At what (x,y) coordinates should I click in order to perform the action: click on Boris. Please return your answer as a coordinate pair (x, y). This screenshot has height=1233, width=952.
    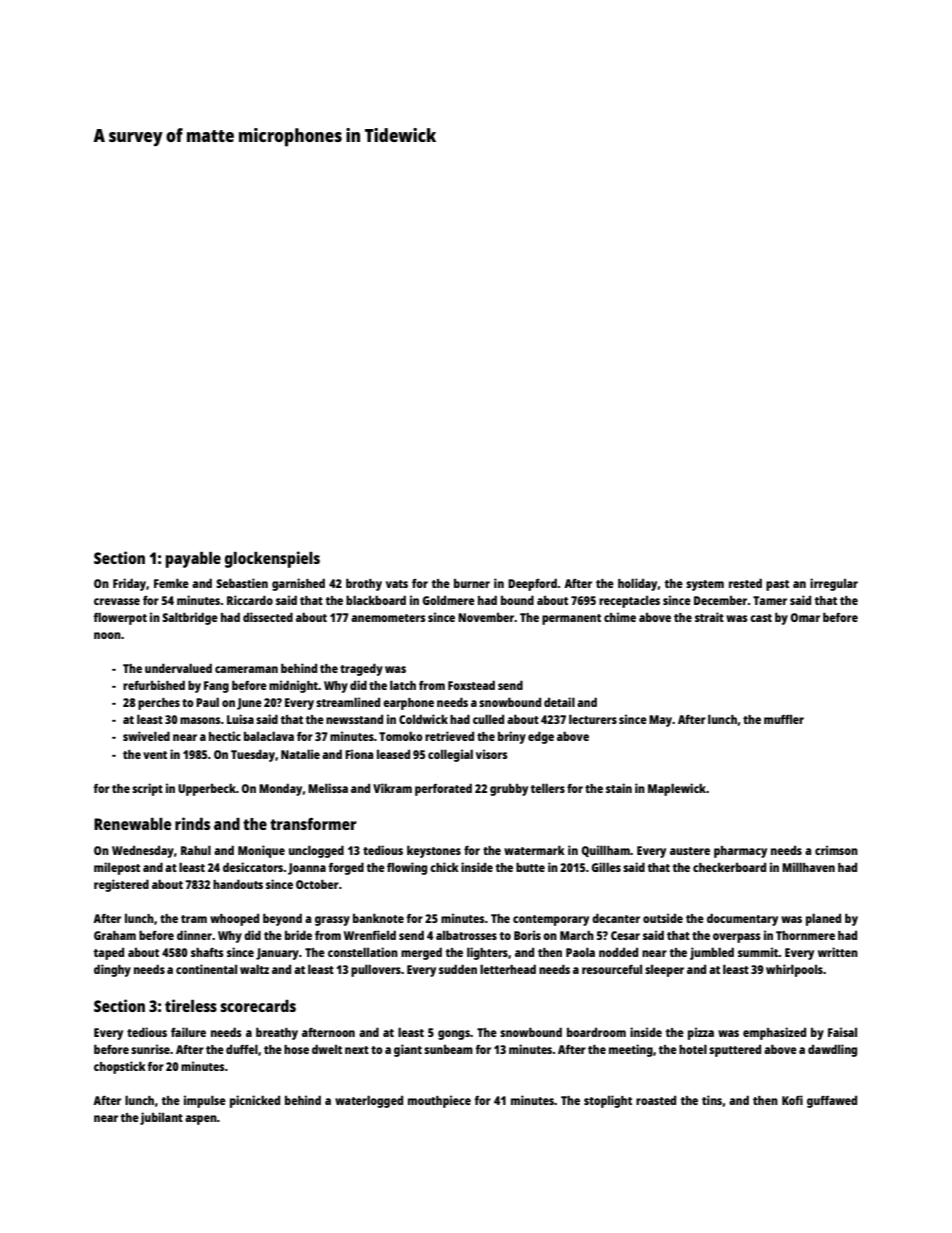
    Looking at the image, I should click on (527, 935).
